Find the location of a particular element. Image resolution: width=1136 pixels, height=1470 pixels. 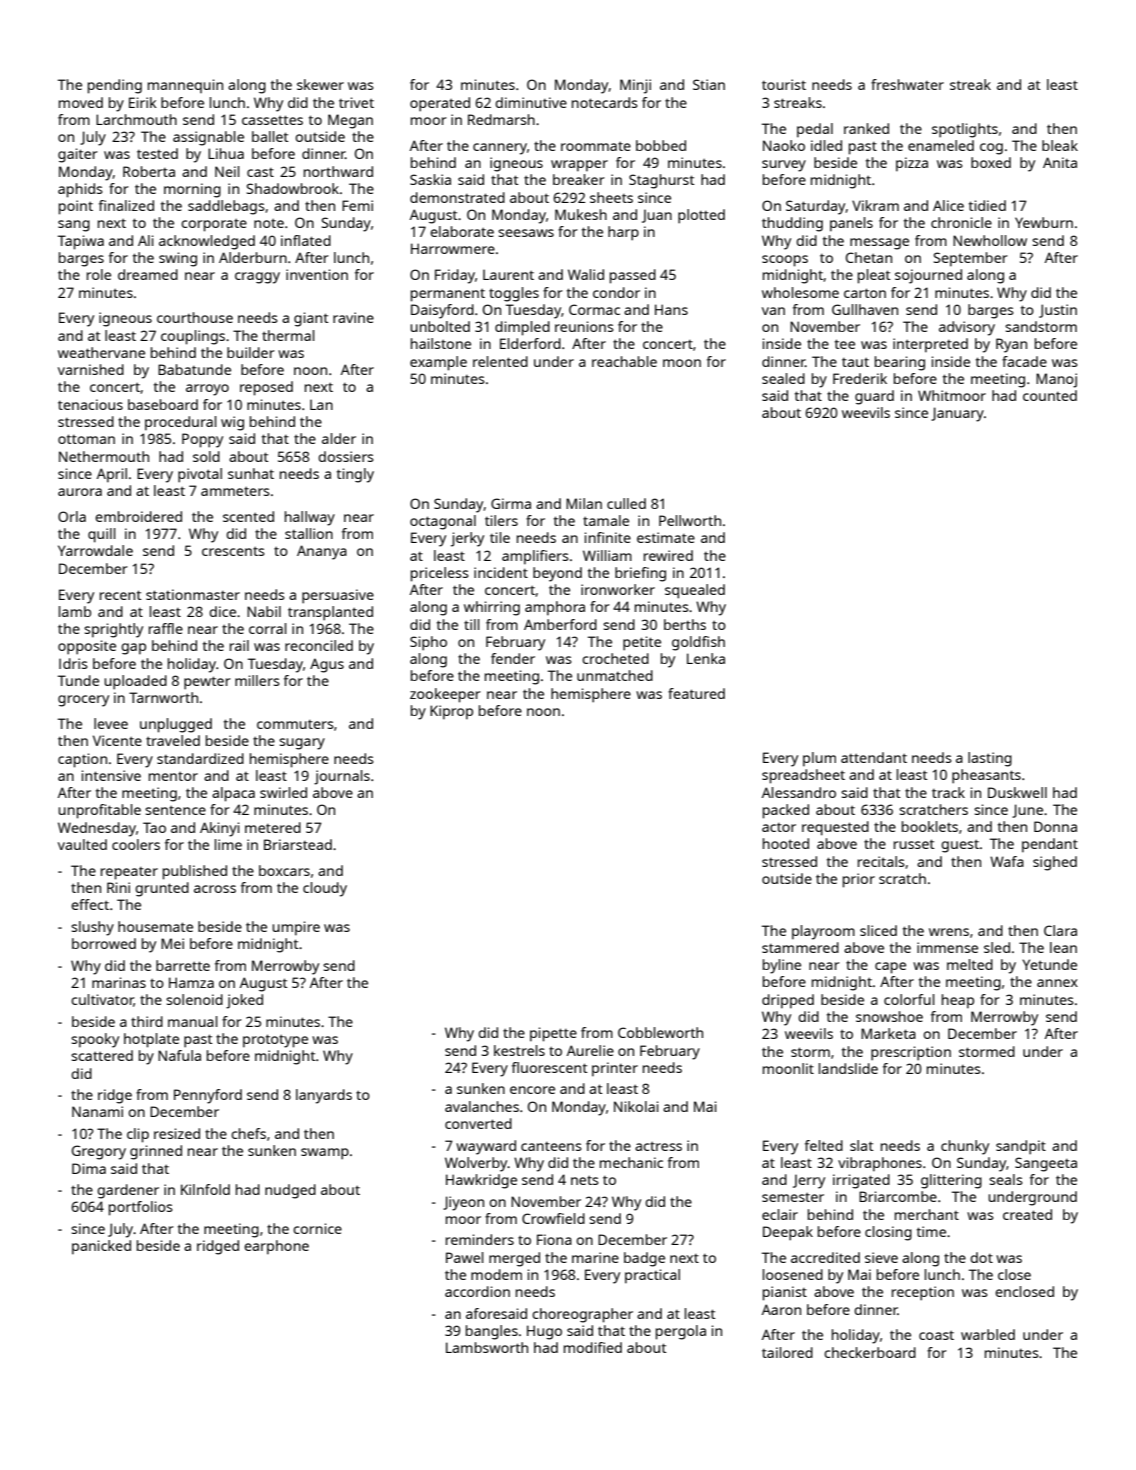

Jerry is located at coordinates (809, 1181).
